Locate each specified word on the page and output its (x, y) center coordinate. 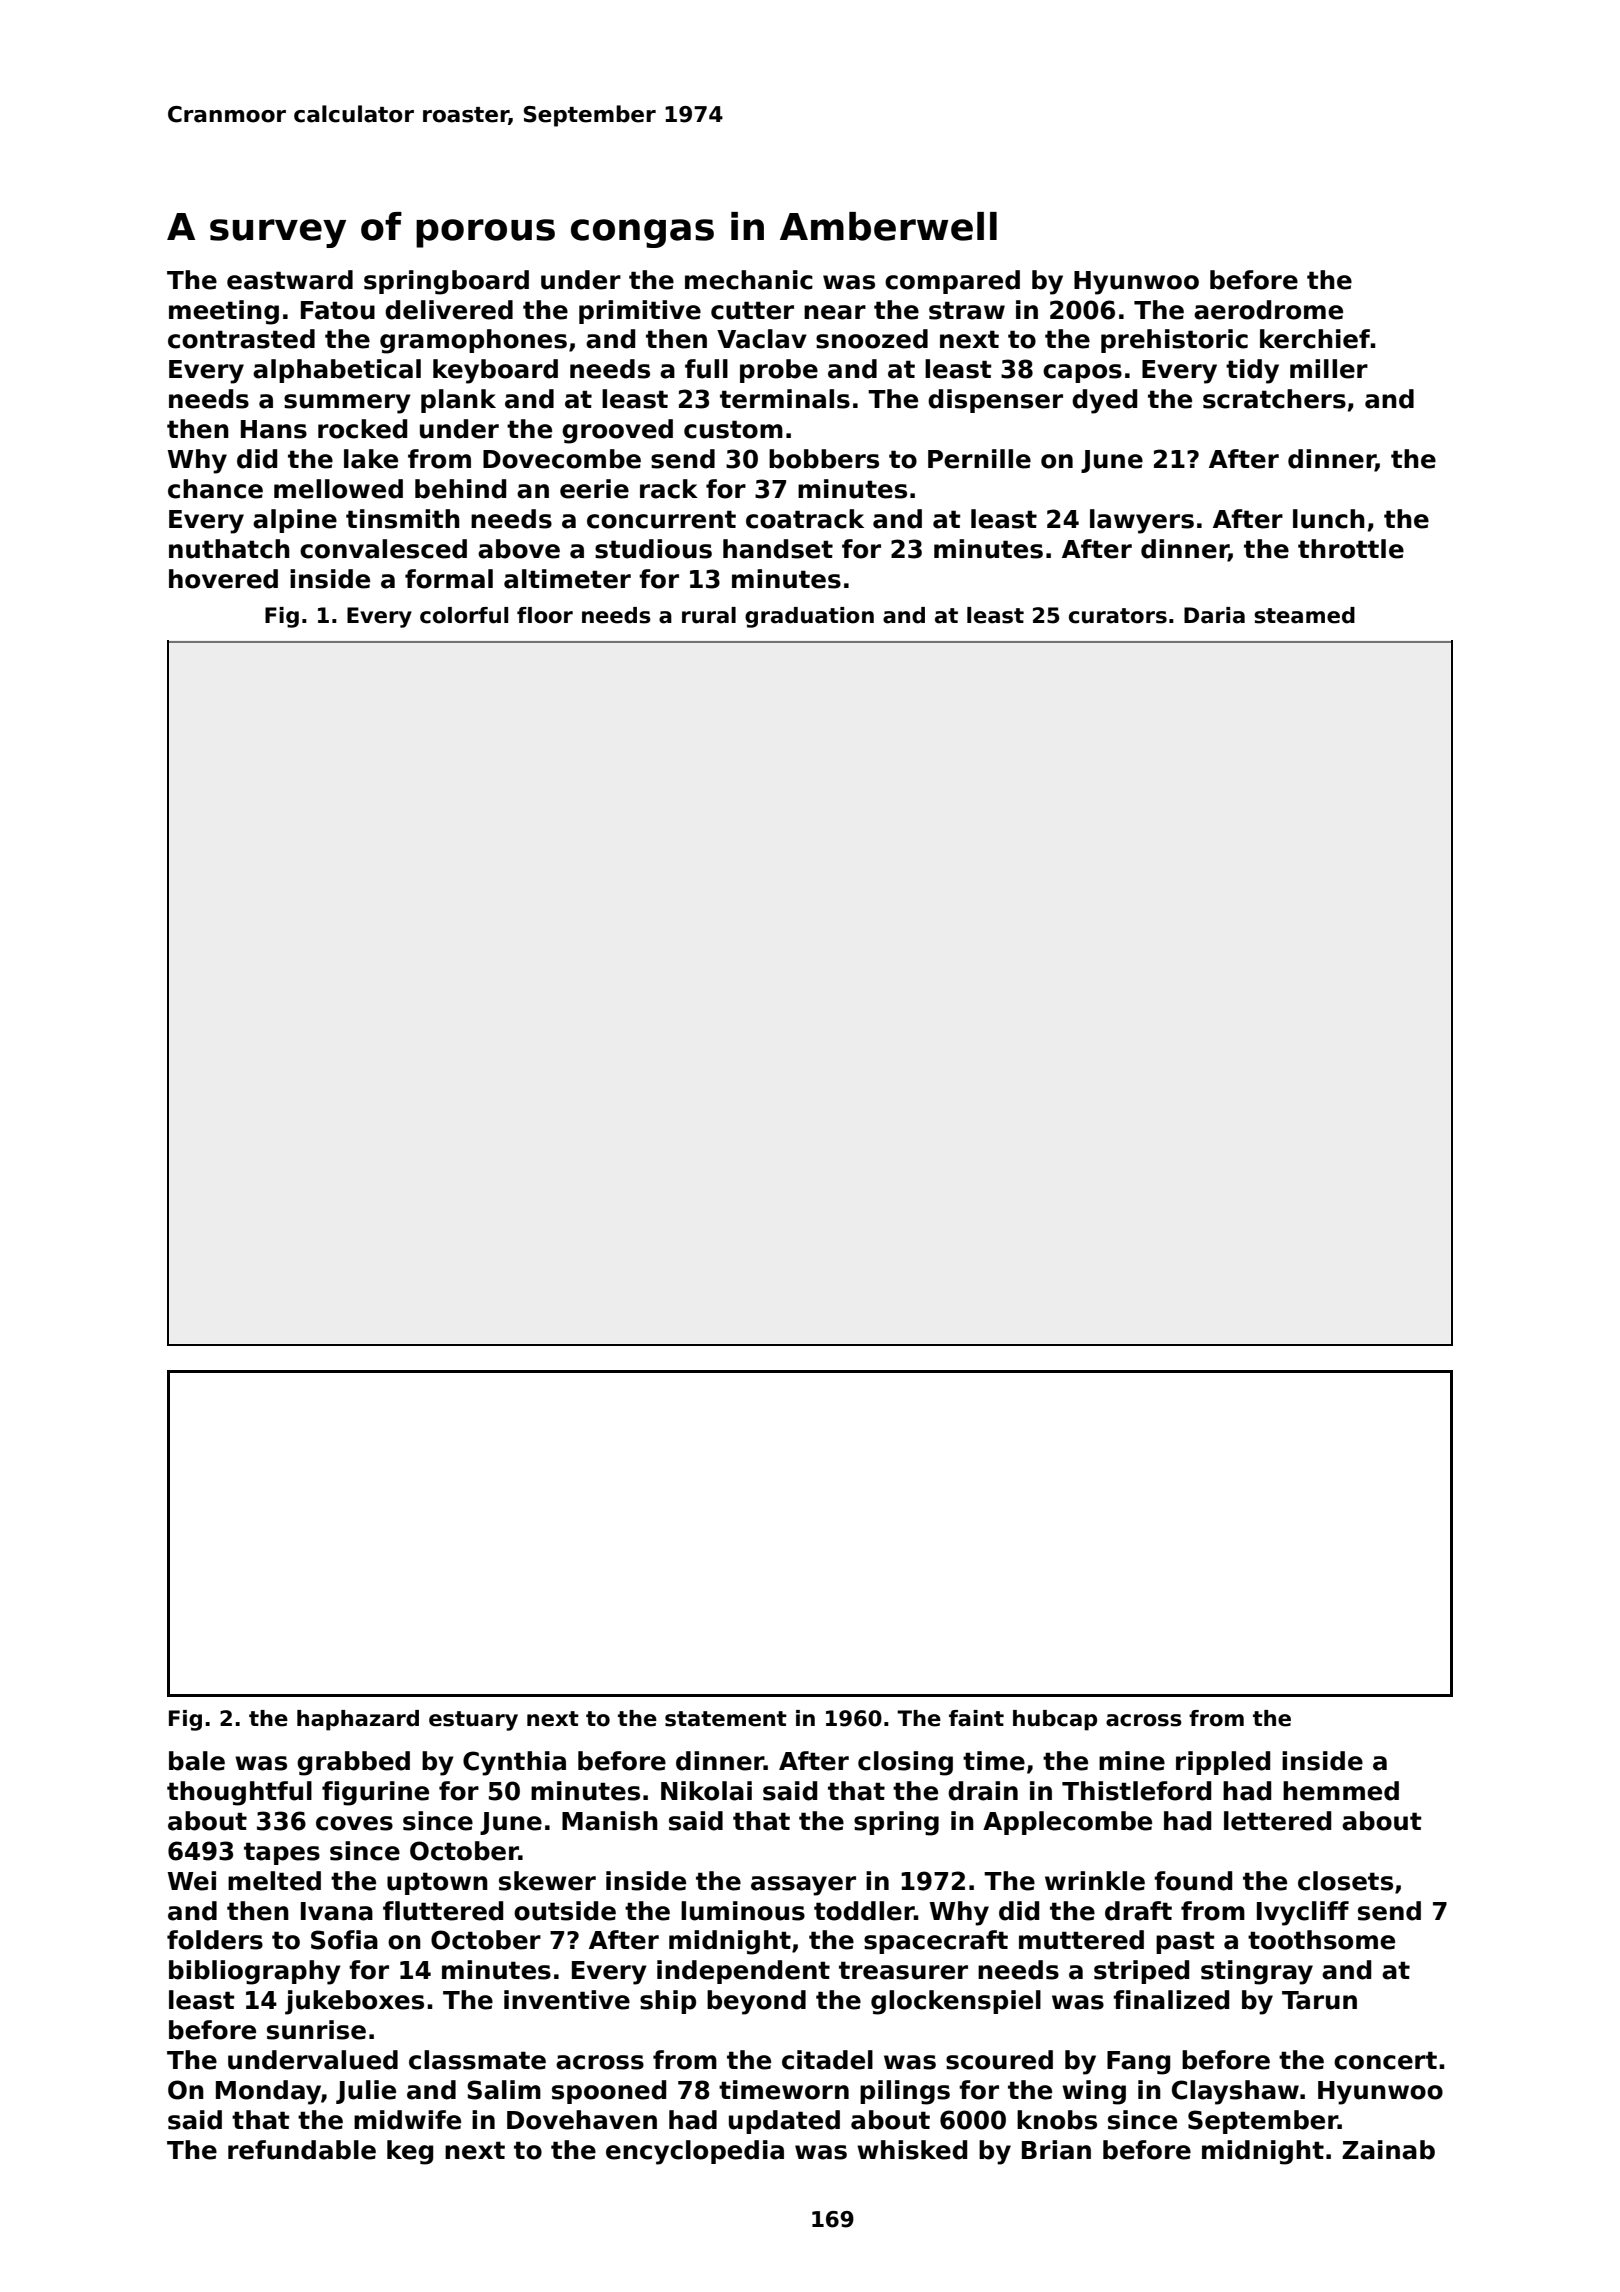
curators (1118, 616)
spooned (609, 2092)
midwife (407, 2120)
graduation (809, 617)
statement (726, 1719)
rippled (1223, 1763)
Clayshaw (1235, 2092)
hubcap (1055, 1720)
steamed (1304, 615)
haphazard (358, 1720)
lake (371, 459)
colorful (464, 615)
